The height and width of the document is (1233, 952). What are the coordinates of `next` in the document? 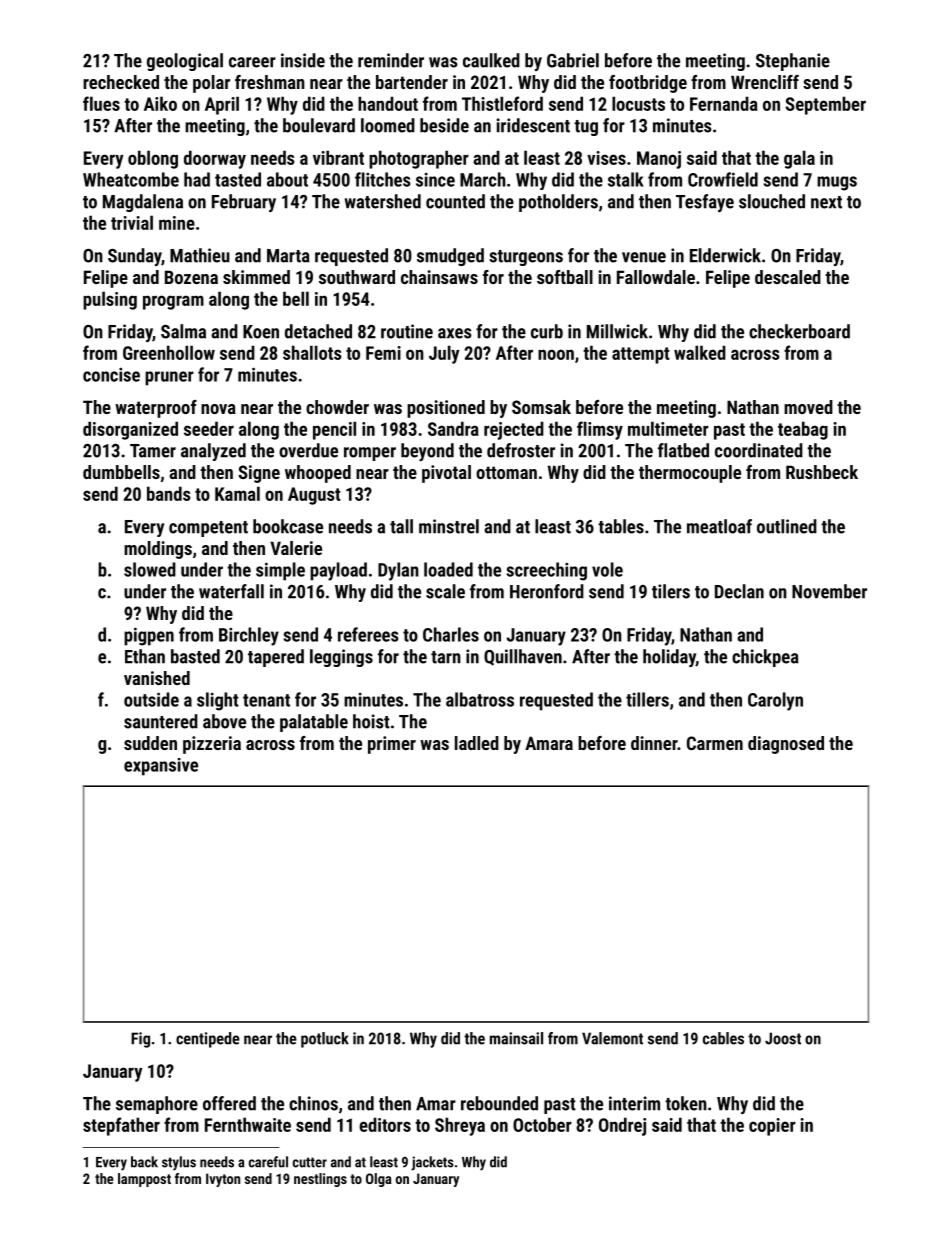 It's located at (826, 202).
